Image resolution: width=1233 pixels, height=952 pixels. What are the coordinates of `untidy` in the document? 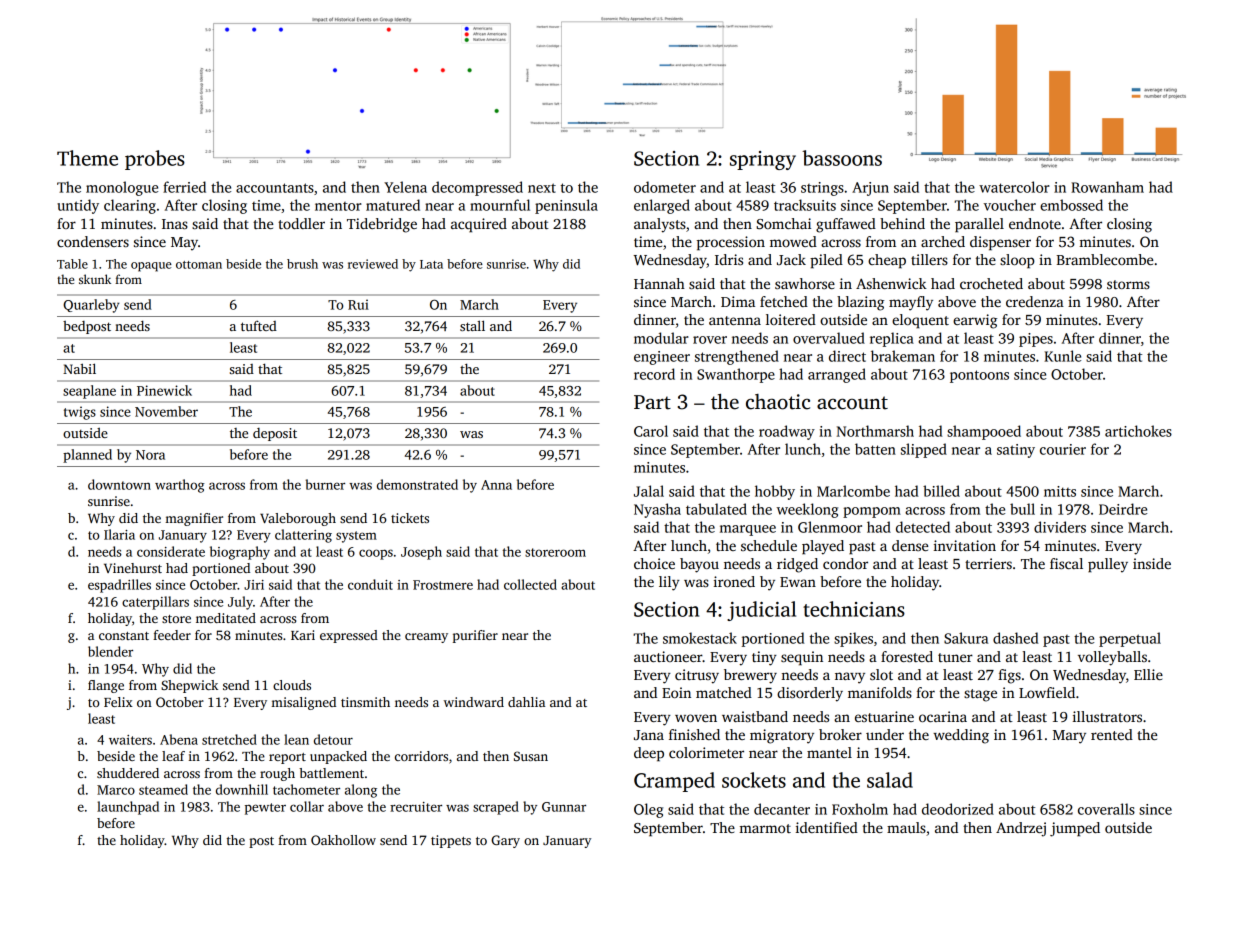 It's located at (78, 206).
